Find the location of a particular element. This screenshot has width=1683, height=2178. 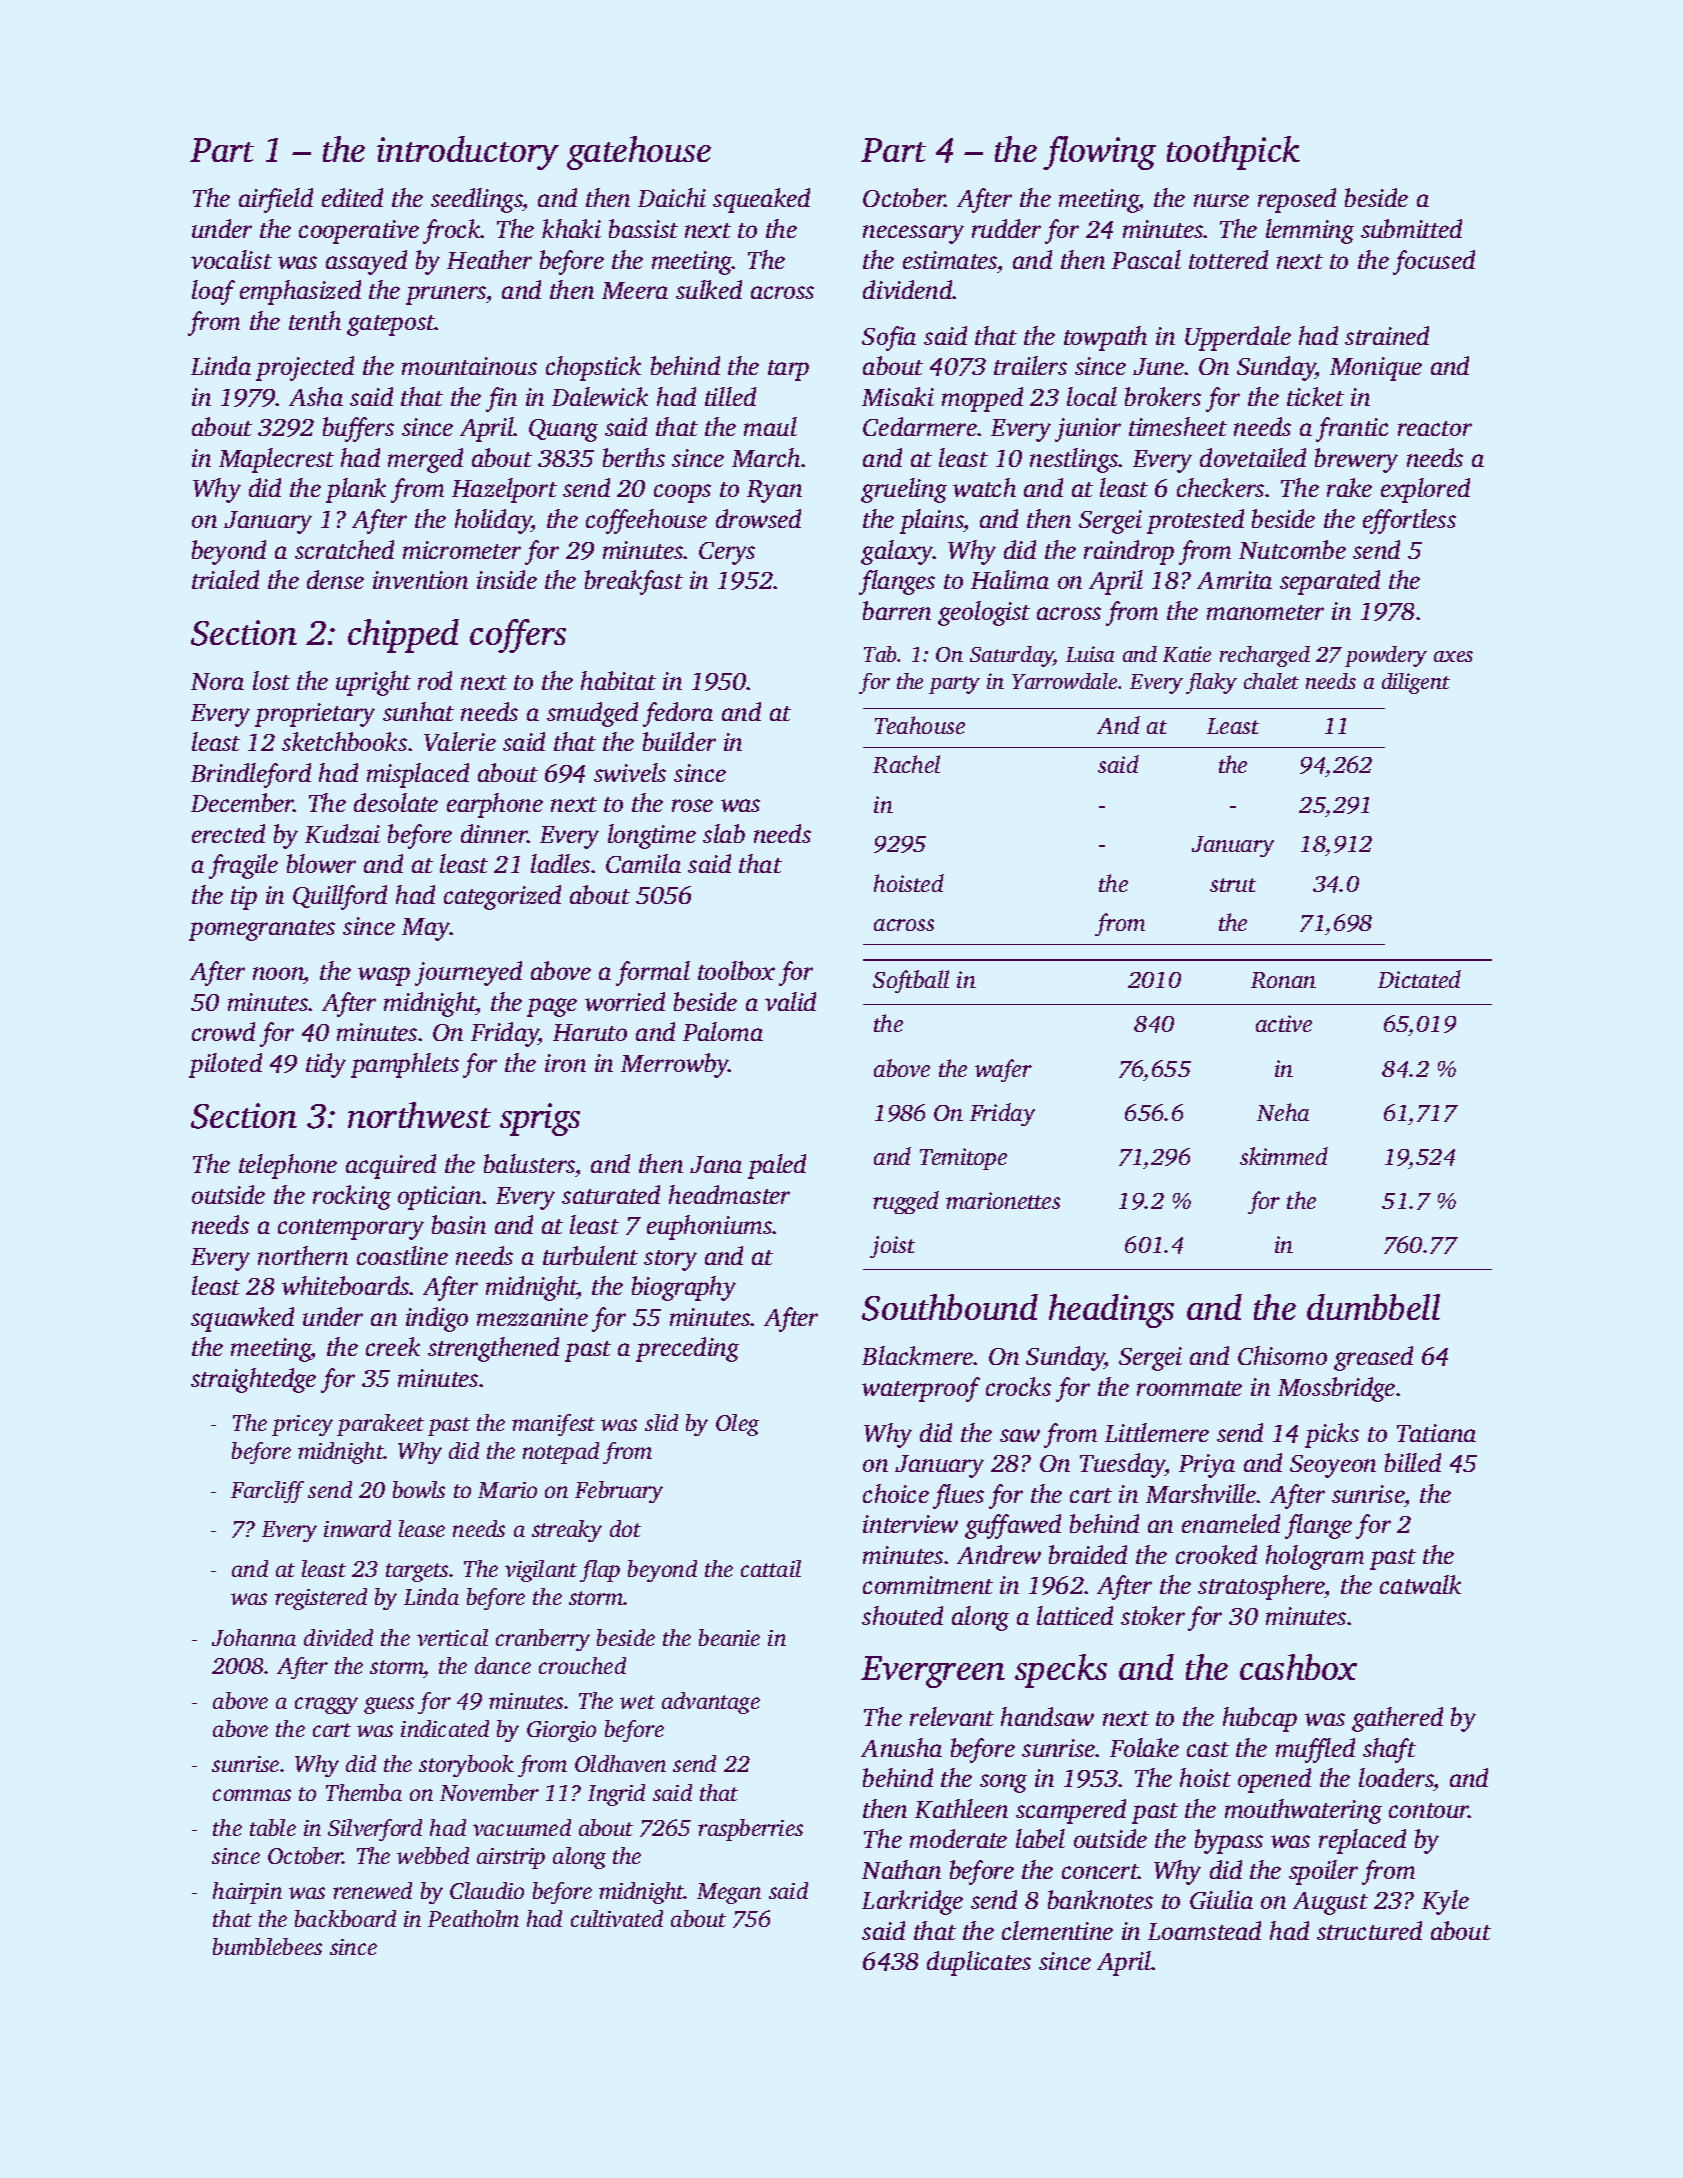

bumblebees is located at coordinates (267, 1946).
